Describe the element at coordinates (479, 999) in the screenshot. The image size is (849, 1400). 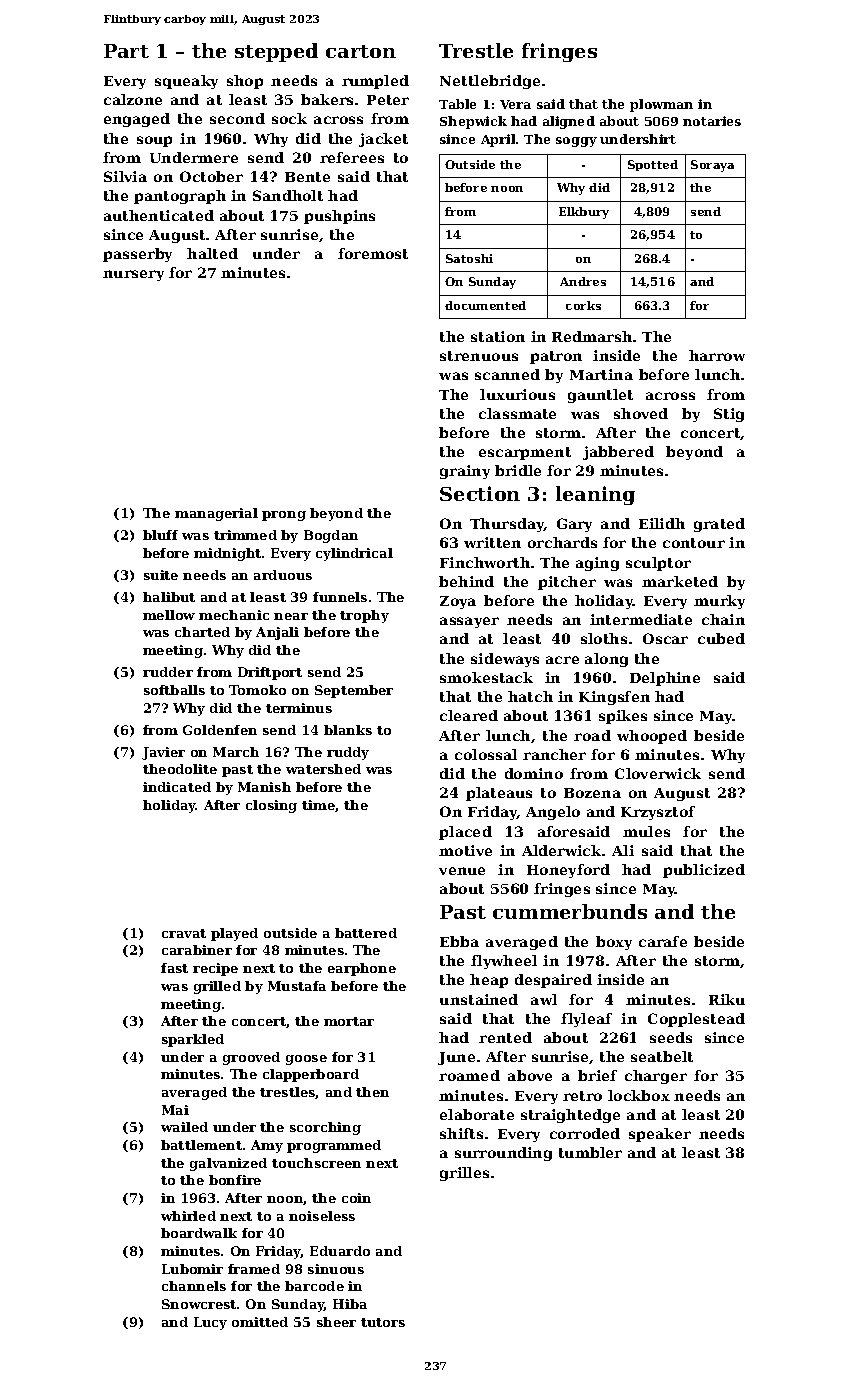
I see `unstained` at that location.
